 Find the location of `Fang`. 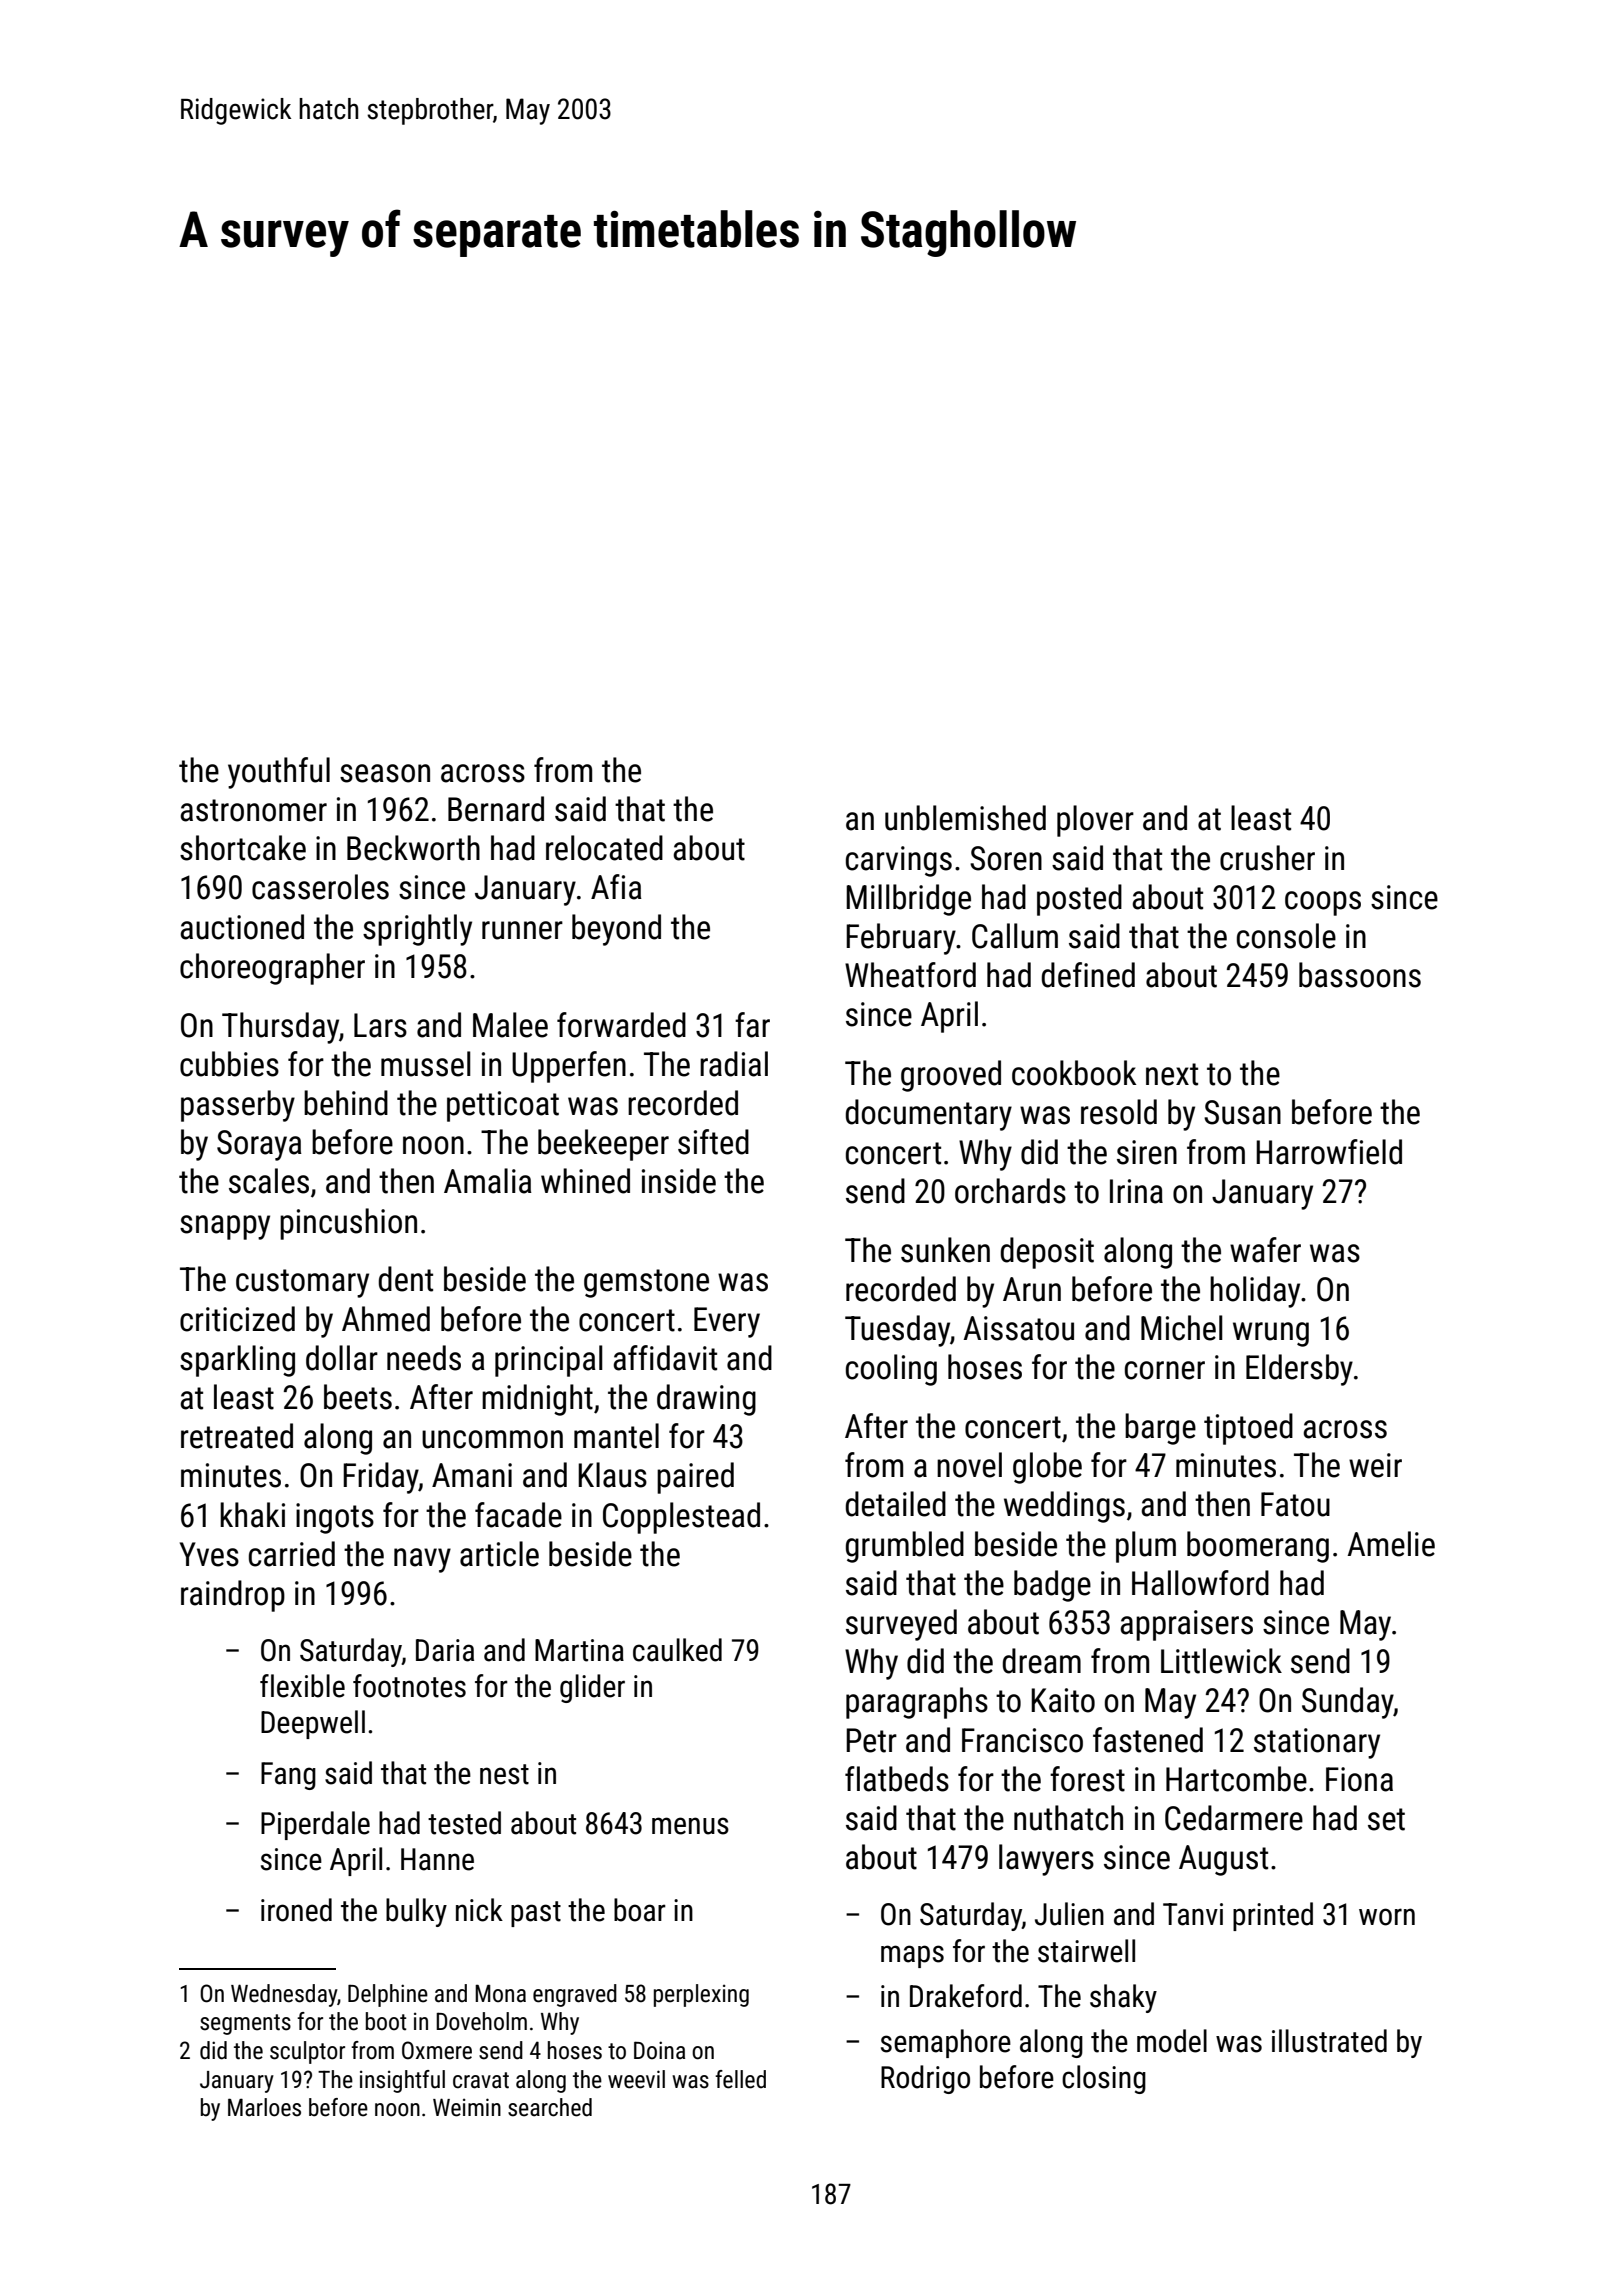

Fang is located at coordinates (288, 1776).
